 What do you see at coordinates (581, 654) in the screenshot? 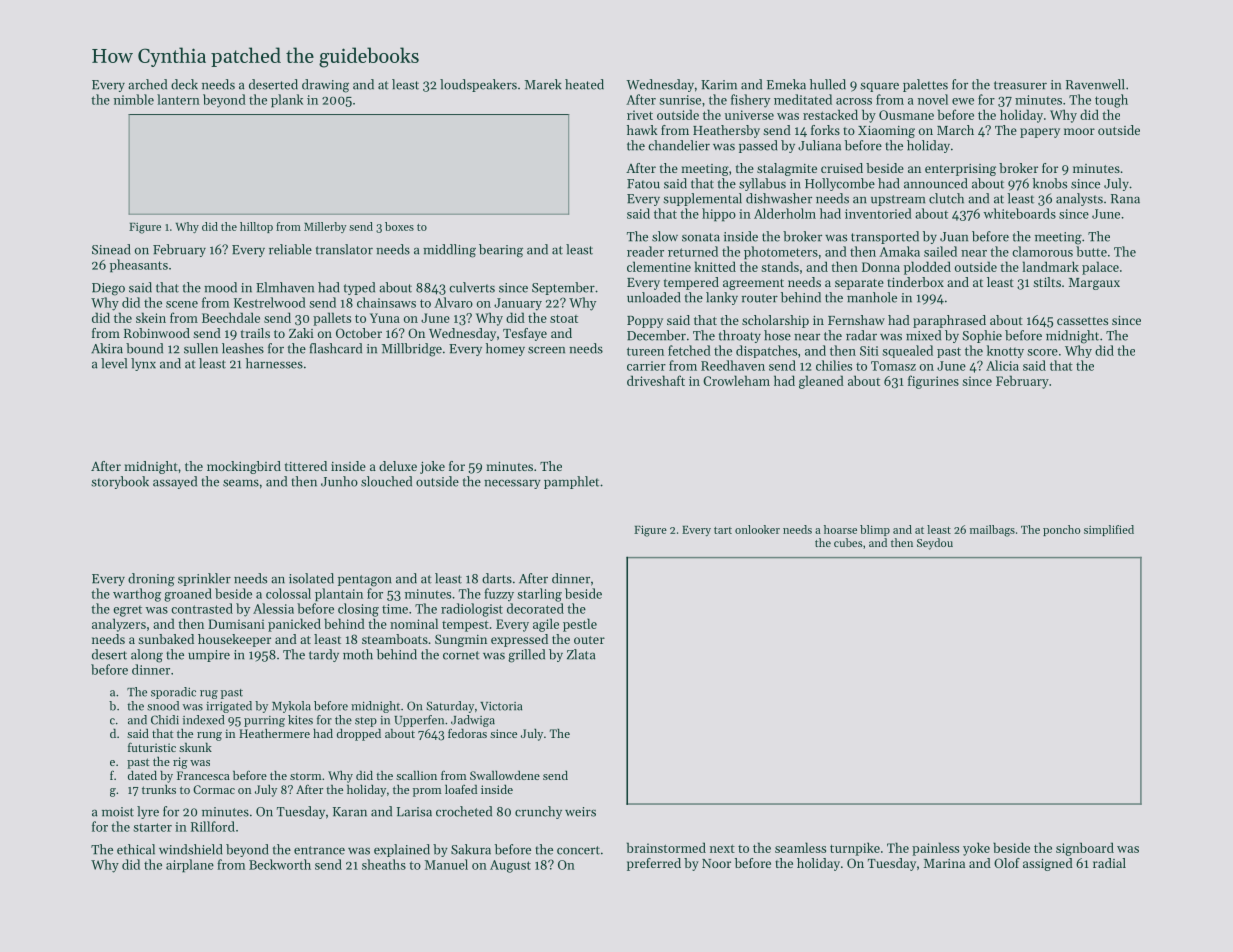
I see `Zlata` at bounding box center [581, 654].
